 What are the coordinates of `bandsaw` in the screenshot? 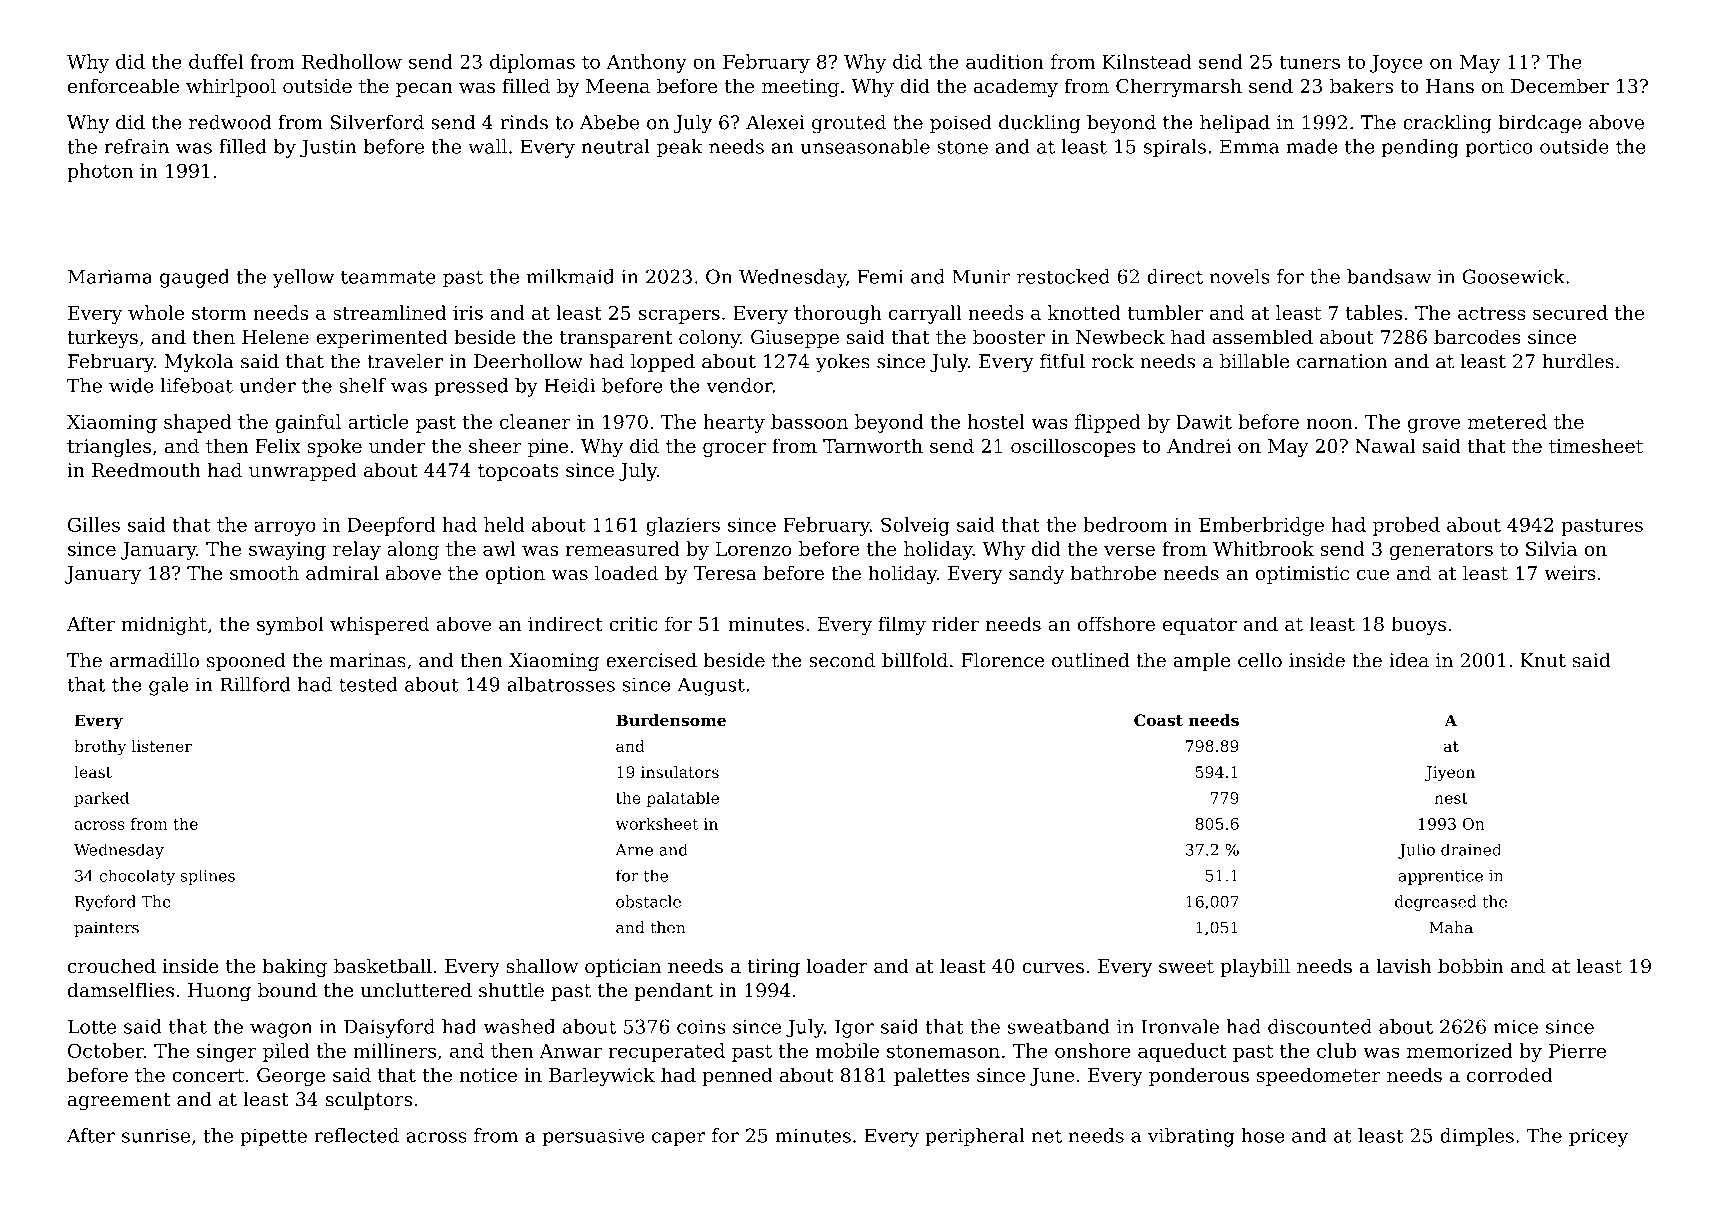 It's located at (1389, 276).
